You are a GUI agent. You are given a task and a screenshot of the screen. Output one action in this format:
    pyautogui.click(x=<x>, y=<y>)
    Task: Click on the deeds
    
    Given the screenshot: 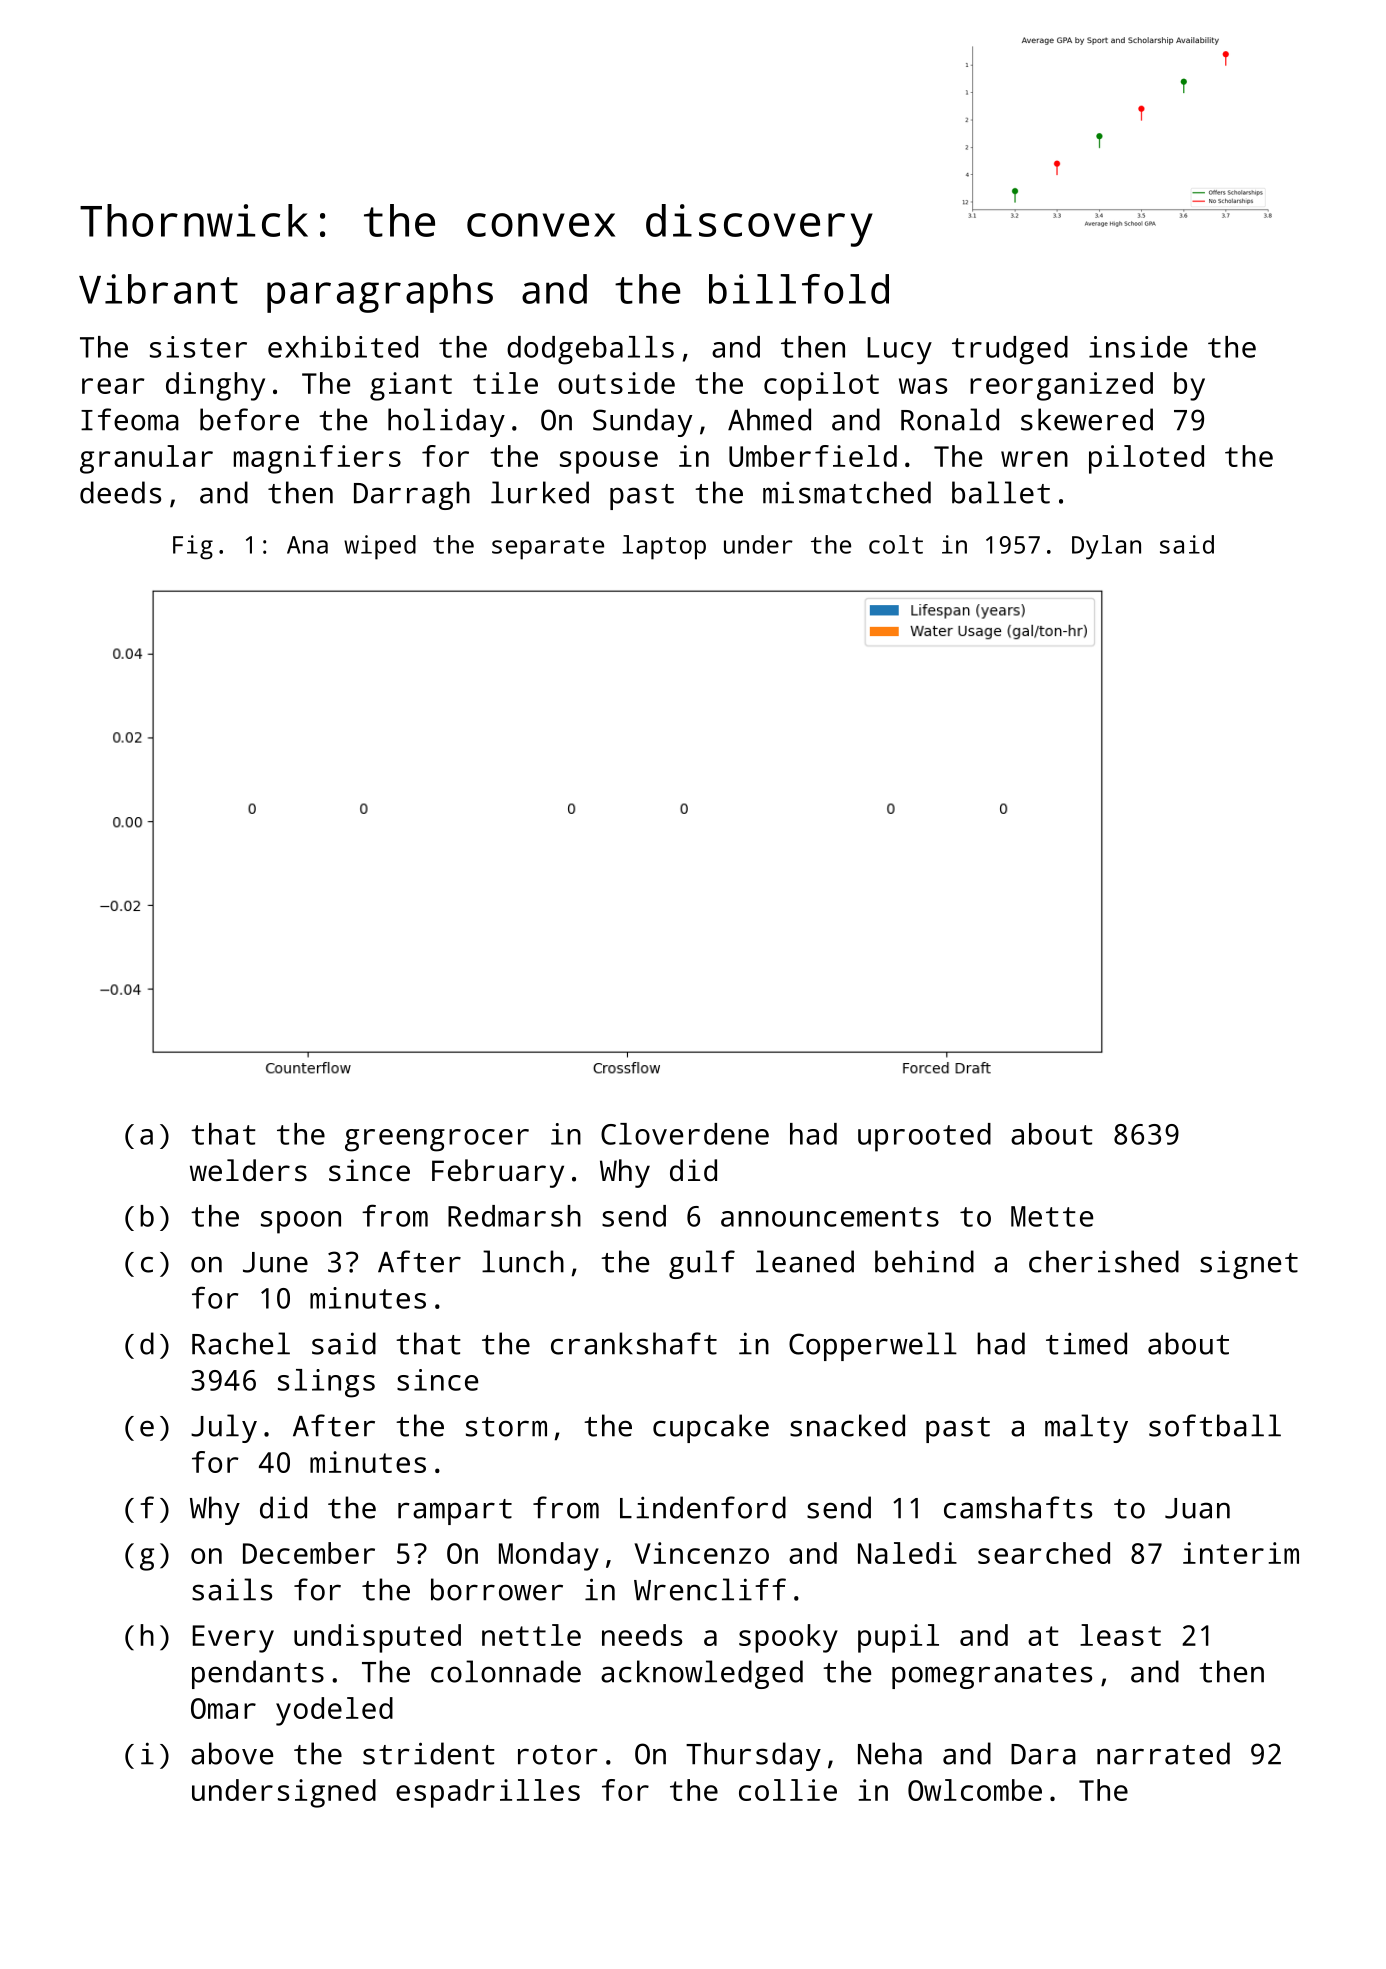 What is the action you would take?
    pyautogui.click(x=120, y=492)
